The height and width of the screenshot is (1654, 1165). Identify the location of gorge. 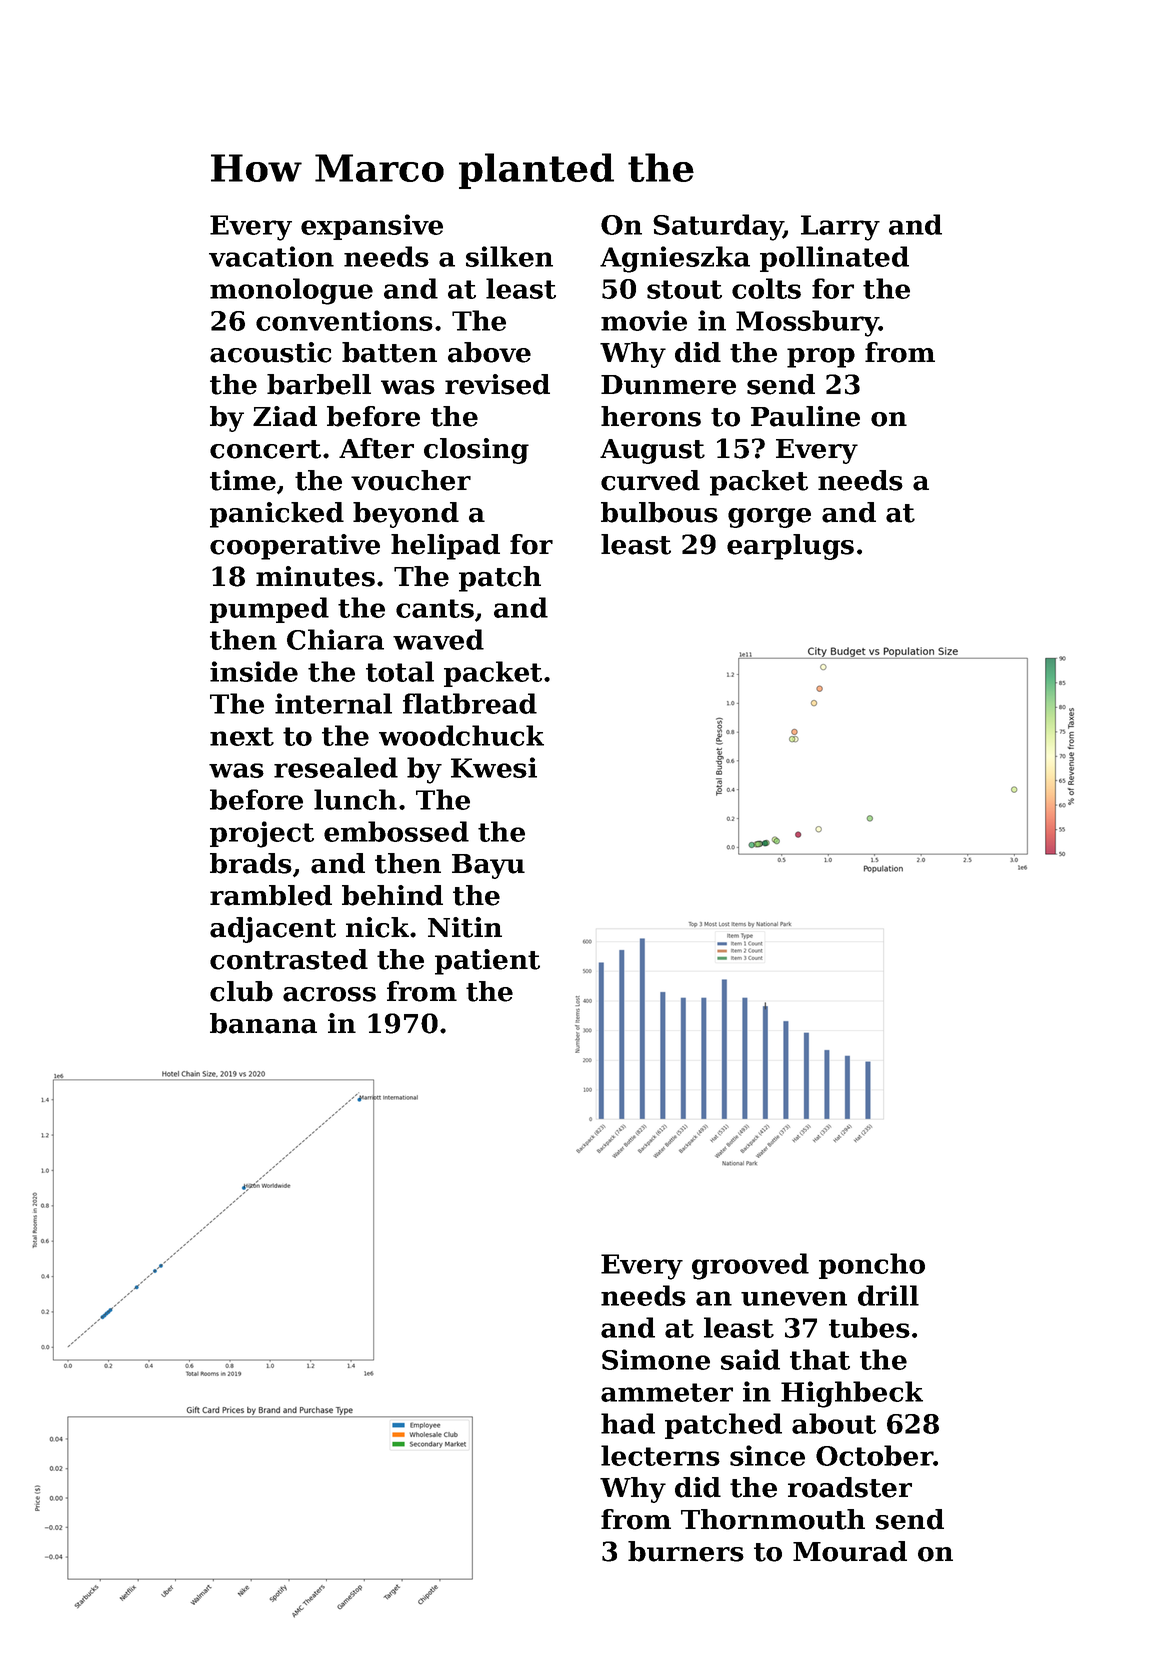
(769, 518).
